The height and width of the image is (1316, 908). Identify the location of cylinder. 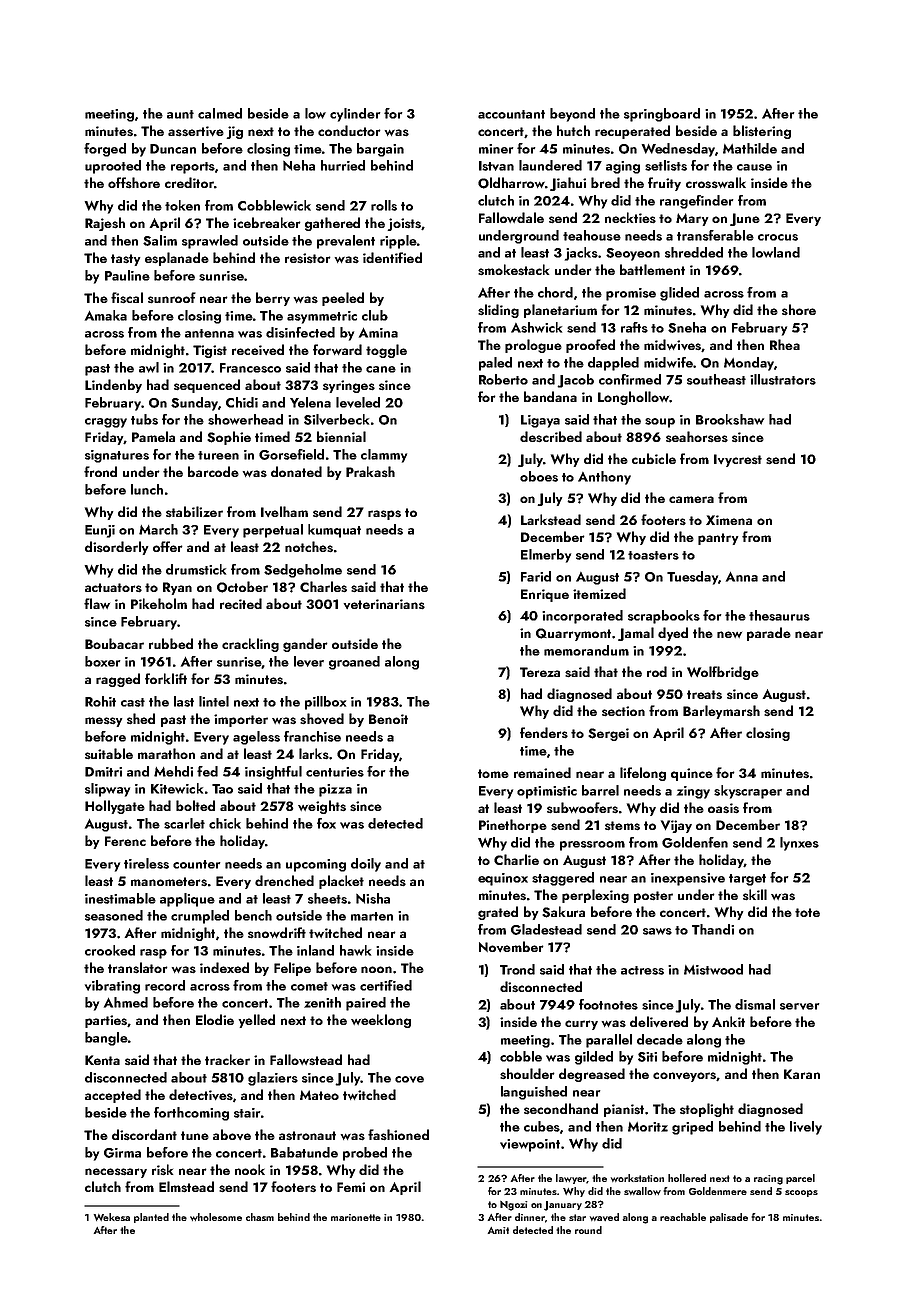
(355, 115).
